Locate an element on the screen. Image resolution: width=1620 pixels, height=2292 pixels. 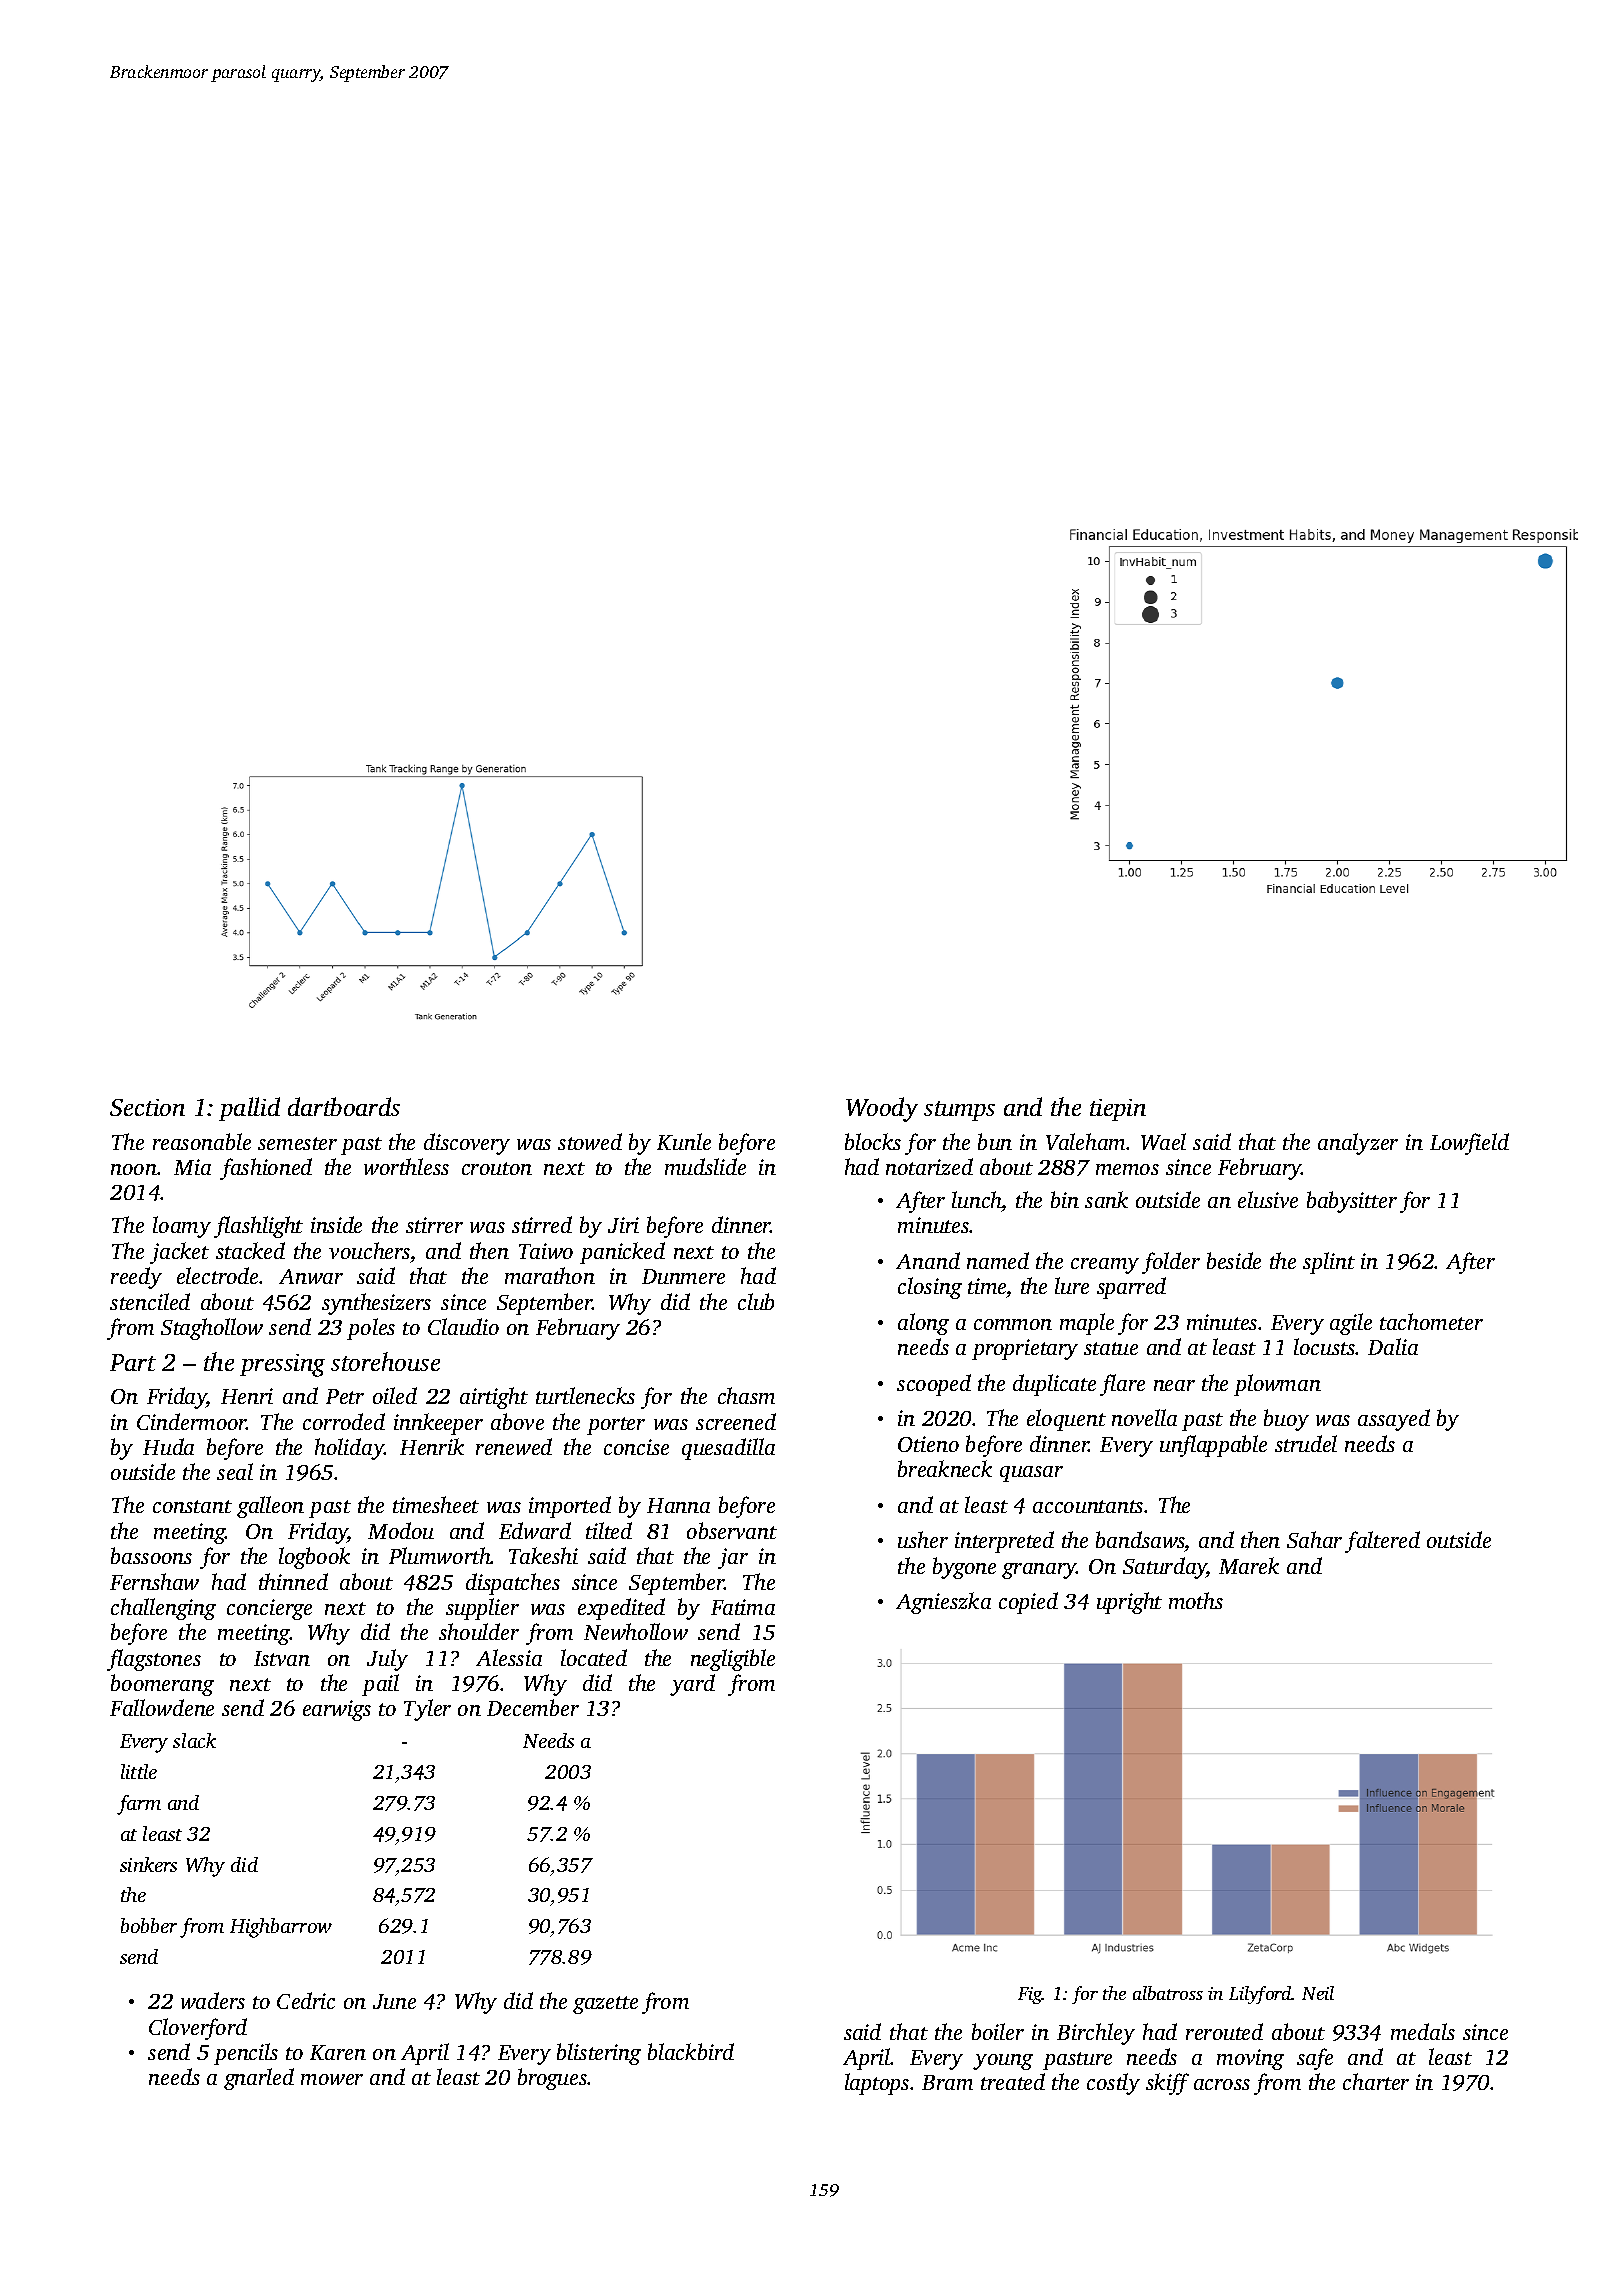
tiepin is located at coordinates (1118, 1110).
